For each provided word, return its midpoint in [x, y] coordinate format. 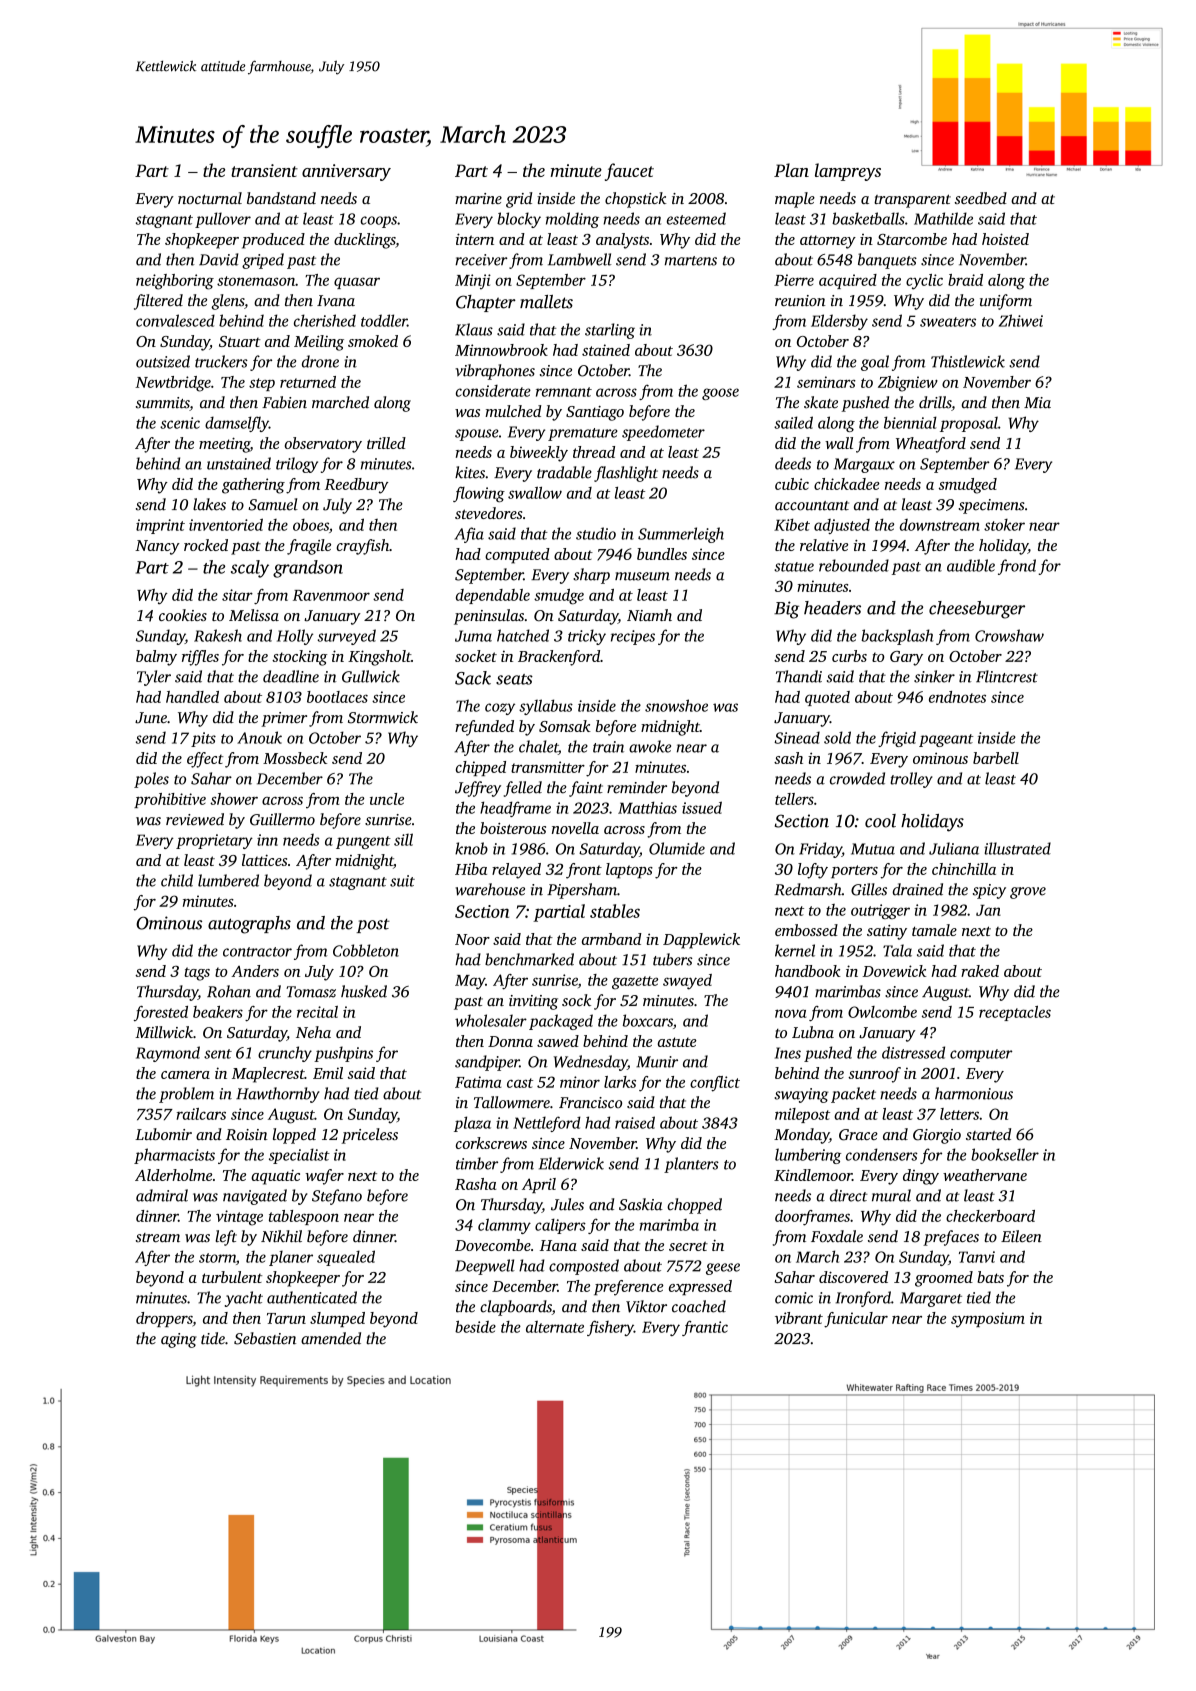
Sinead [797, 737]
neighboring [175, 282]
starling [610, 331]
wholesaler [491, 1020]
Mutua [873, 849]
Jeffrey [478, 789]
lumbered [228, 880]
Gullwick [371, 676]
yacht [244, 1299]
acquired [848, 281]
